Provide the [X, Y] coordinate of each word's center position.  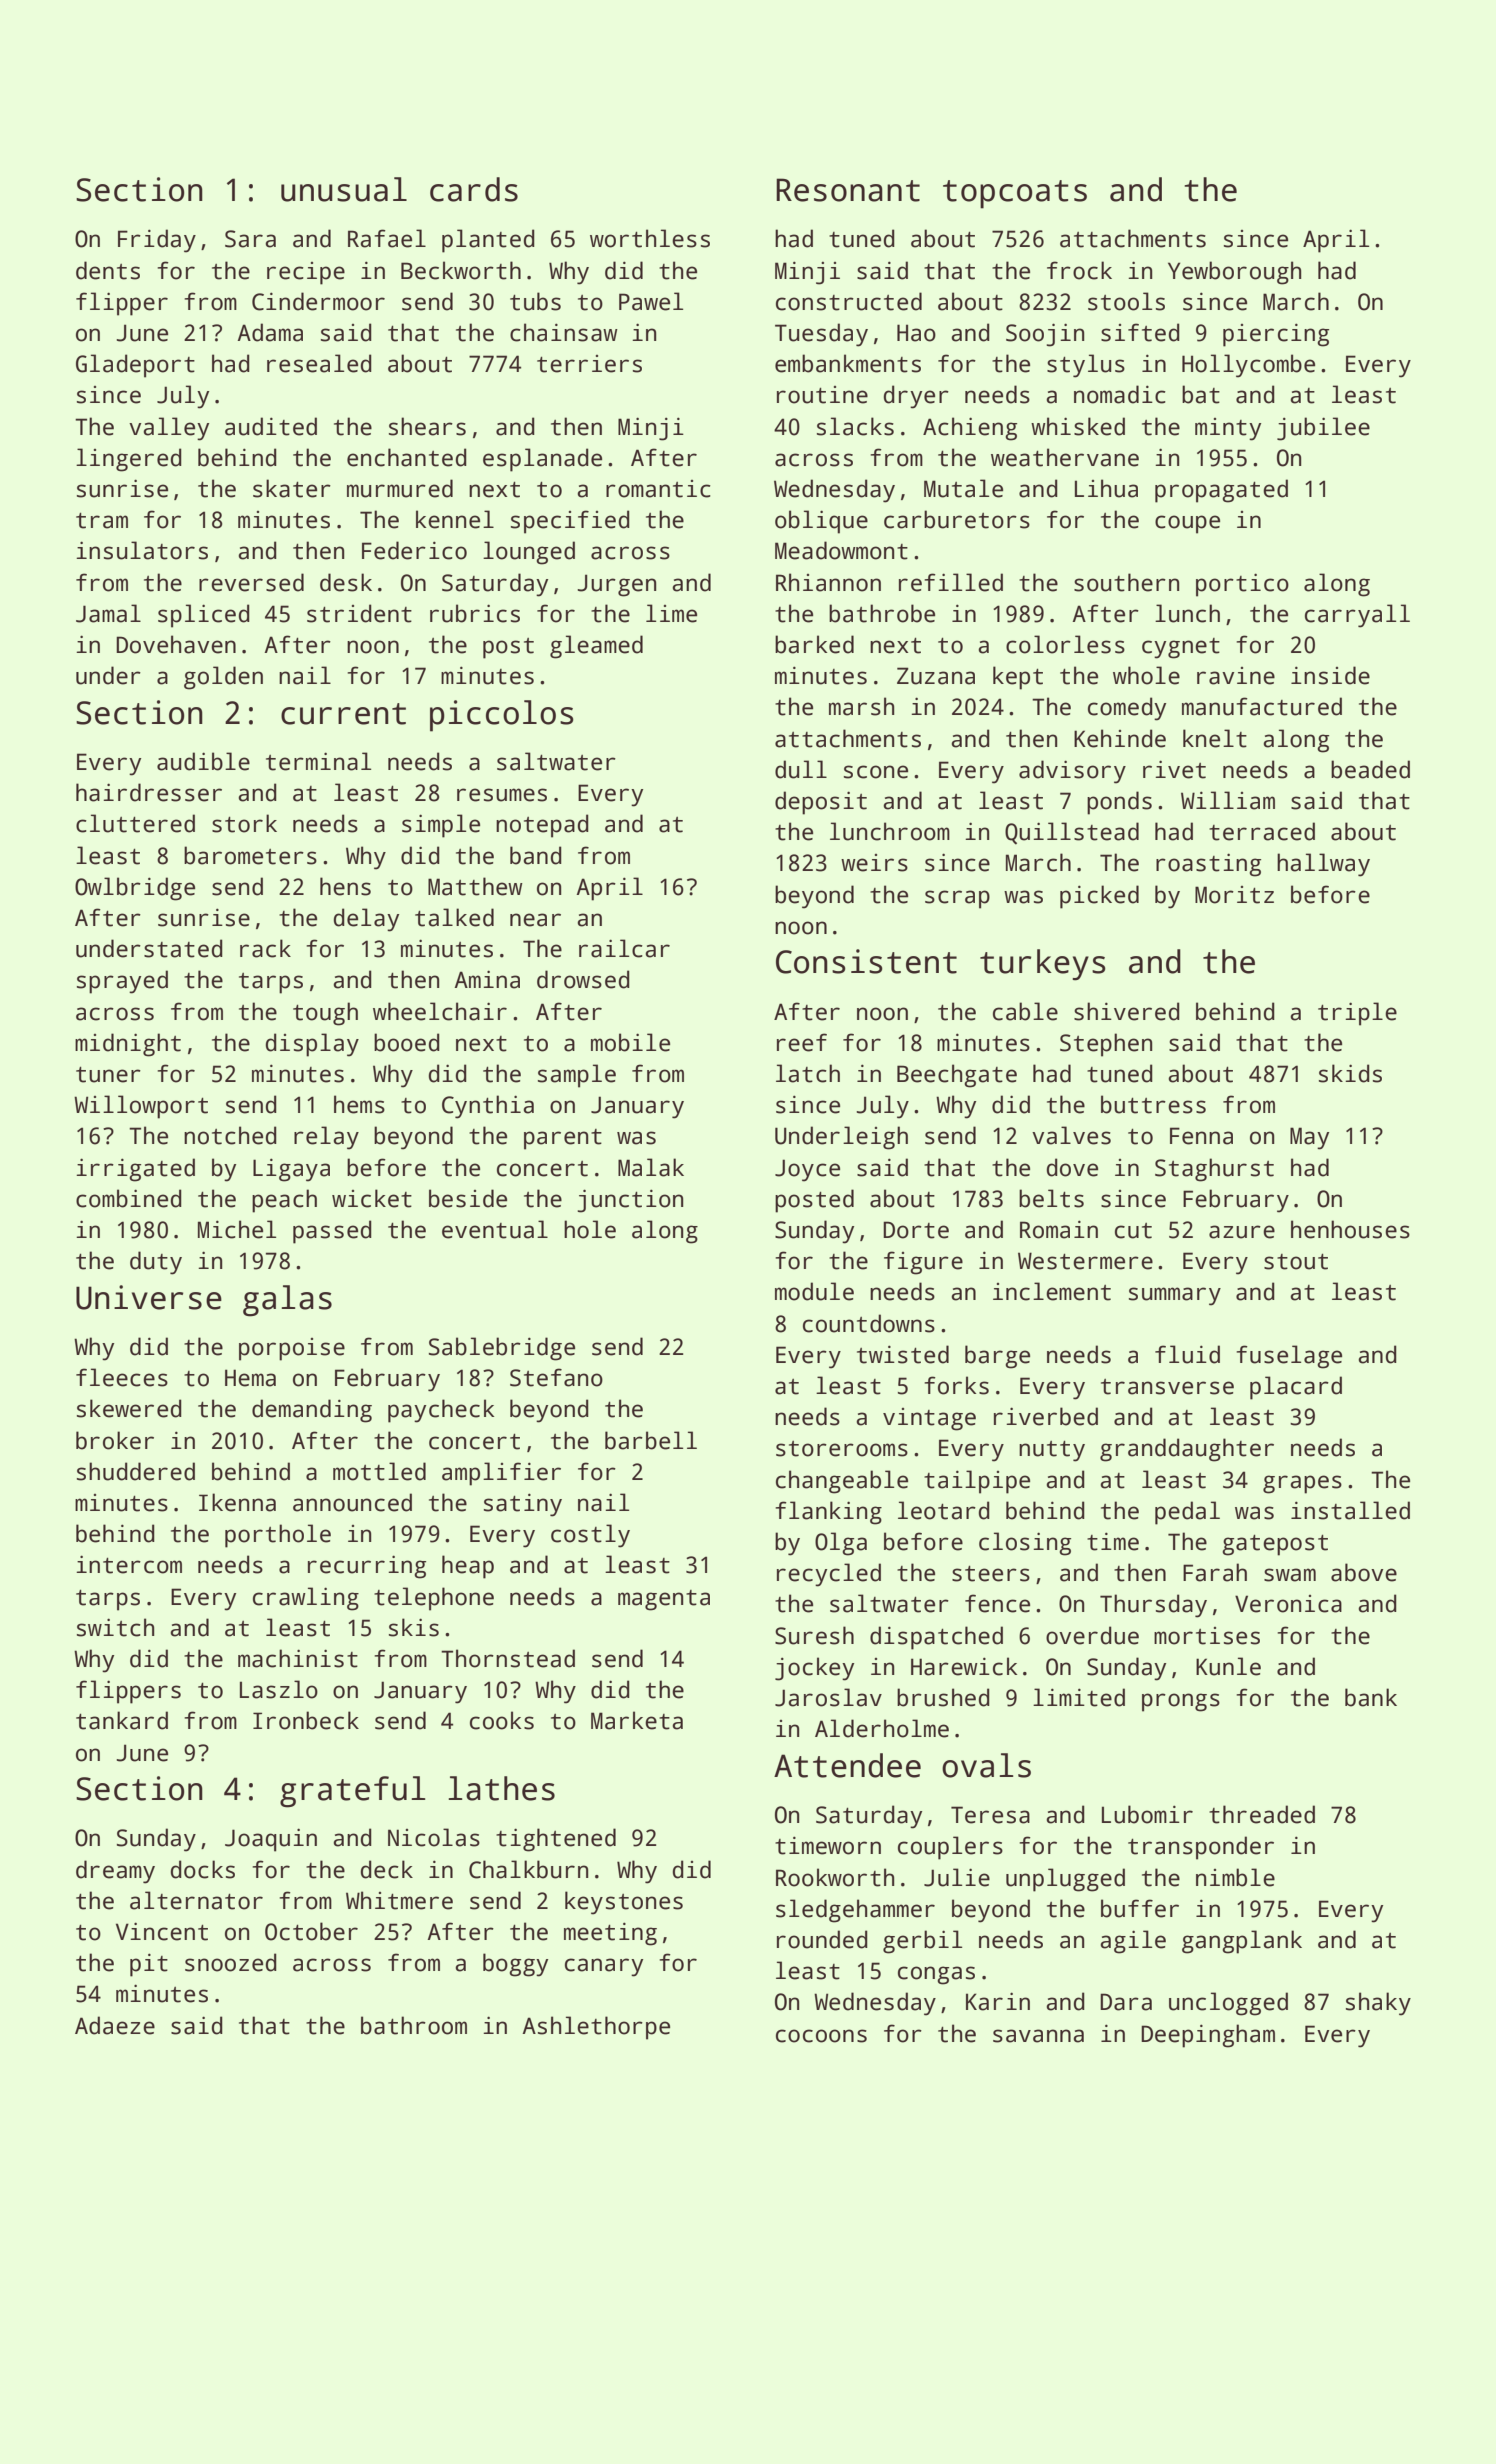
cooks [502, 1720]
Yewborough [1234, 273]
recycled [829, 1575]
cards [474, 189]
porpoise [292, 1349]
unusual [344, 189]
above [1364, 1572]
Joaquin [271, 1840]
